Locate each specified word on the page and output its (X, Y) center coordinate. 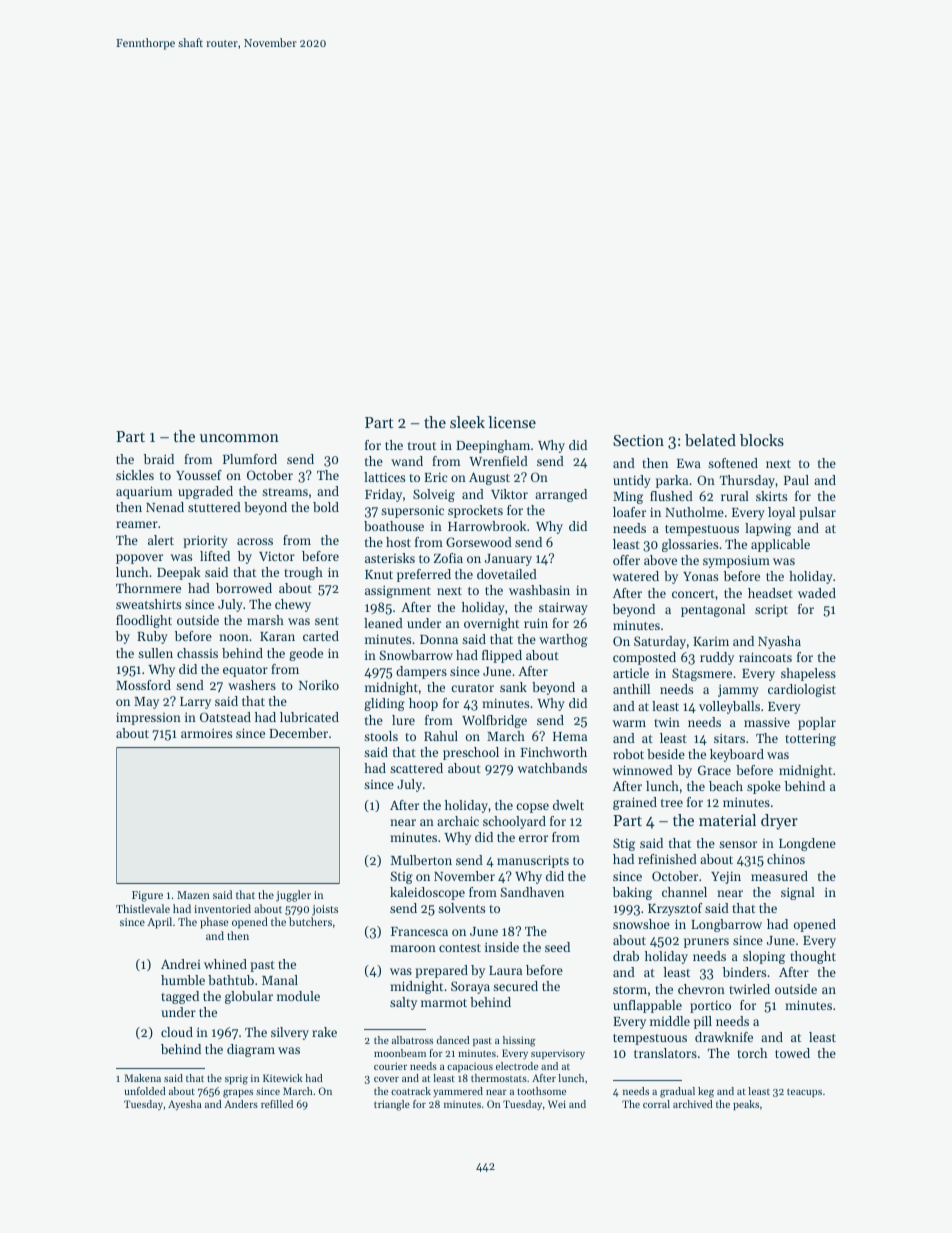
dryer (779, 822)
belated (710, 440)
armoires (206, 733)
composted (644, 658)
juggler (293, 896)
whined (225, 964)
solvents (461, 908)
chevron (701, 989)
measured (779, 876)
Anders (241, 1104)
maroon (413, 948)
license (512, 422)
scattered (416, 768)
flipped (502, 656)
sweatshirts (148, 604)
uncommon (239, 438)
